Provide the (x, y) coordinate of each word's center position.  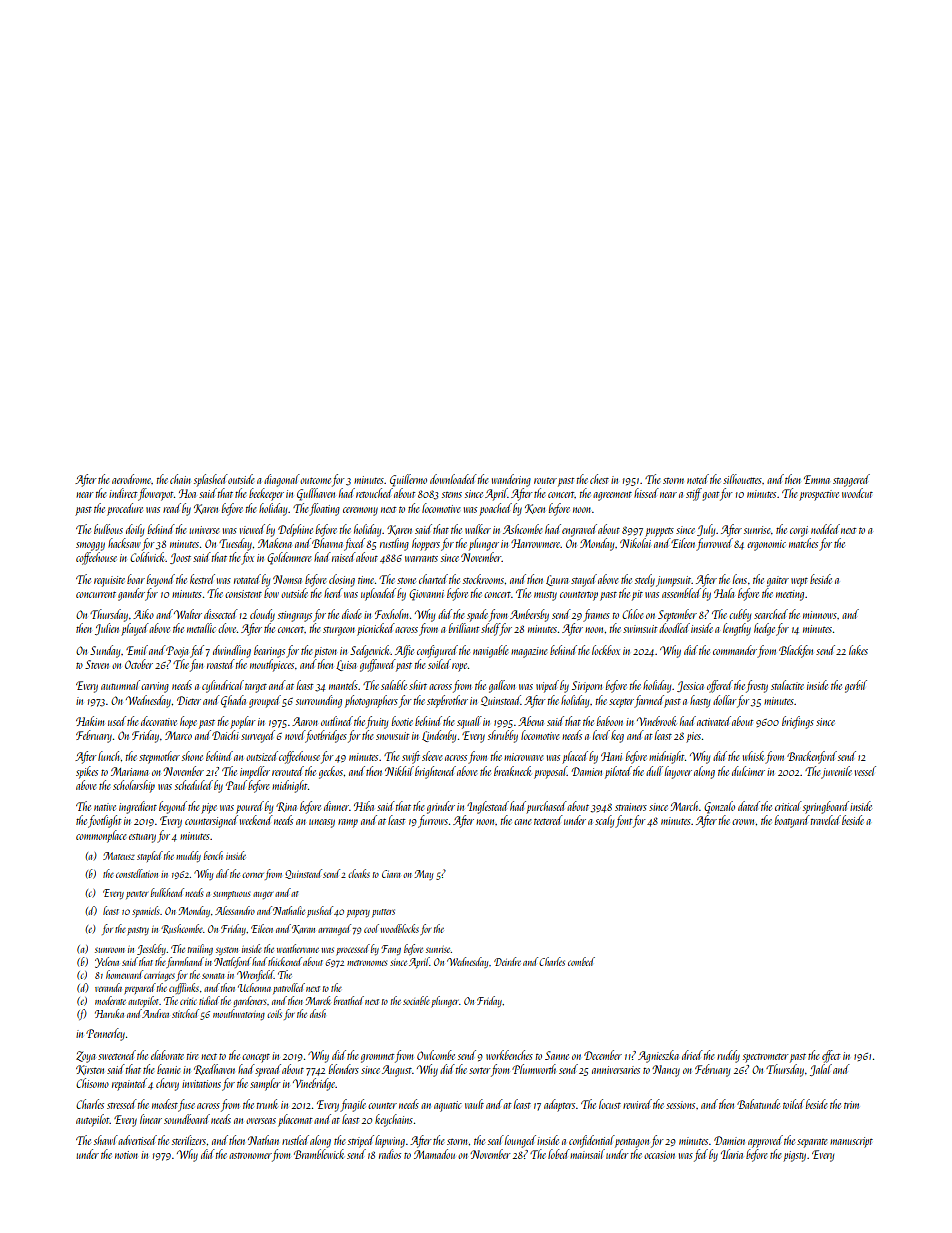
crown (743, 822)
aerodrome (132, 479)
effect (831, 1056)
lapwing (390, 1141)
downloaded (453, 479)
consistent (243, 594)
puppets (659, 532)
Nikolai (635, 543)
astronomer (250, 1156)
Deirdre (507, 961)
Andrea (155, 1013)
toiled (794, 1104)
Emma (817, 479)
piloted (618, 772)
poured (250, 807)
